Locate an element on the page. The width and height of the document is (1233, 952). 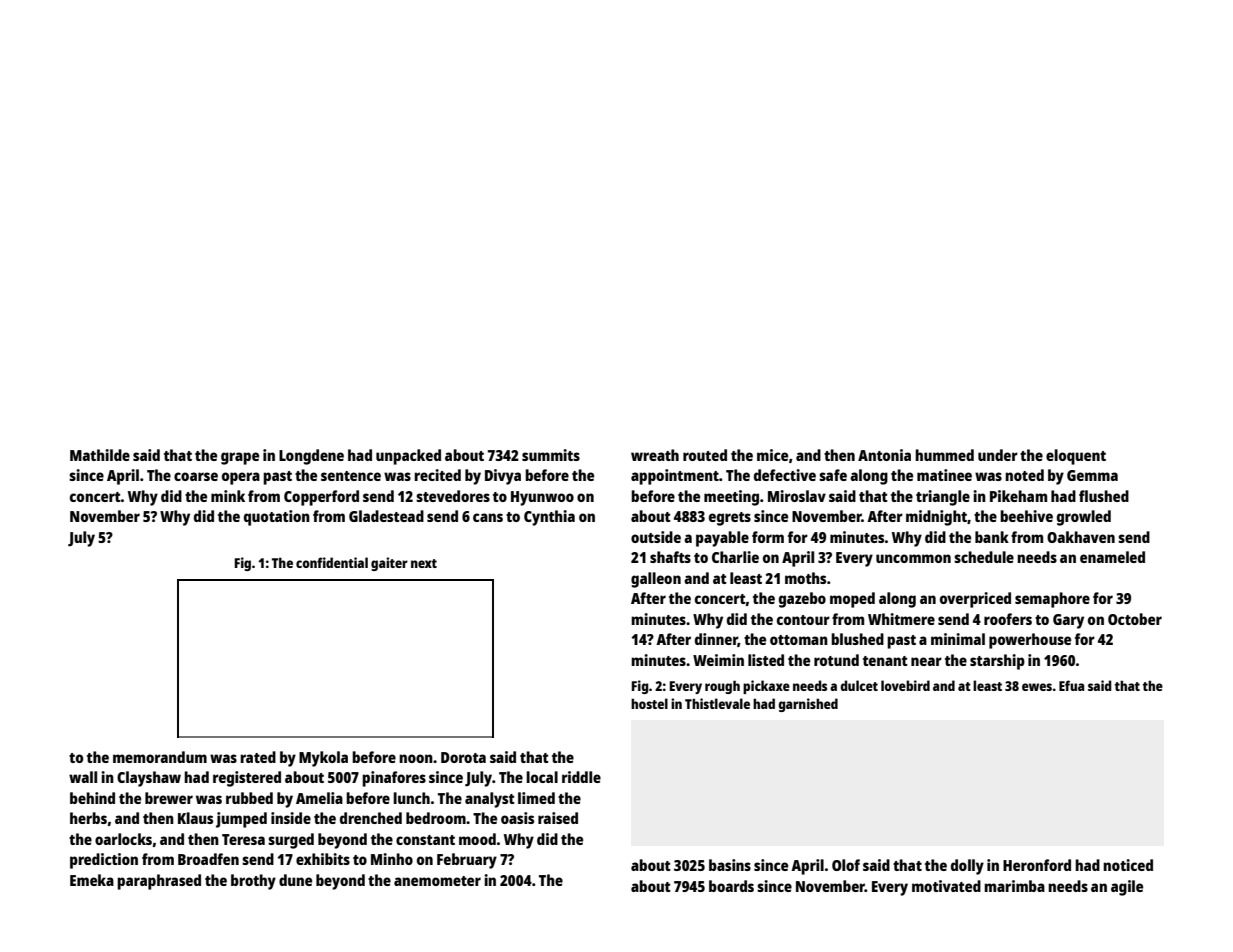
noticed is located at coordinates (1128, 865).
